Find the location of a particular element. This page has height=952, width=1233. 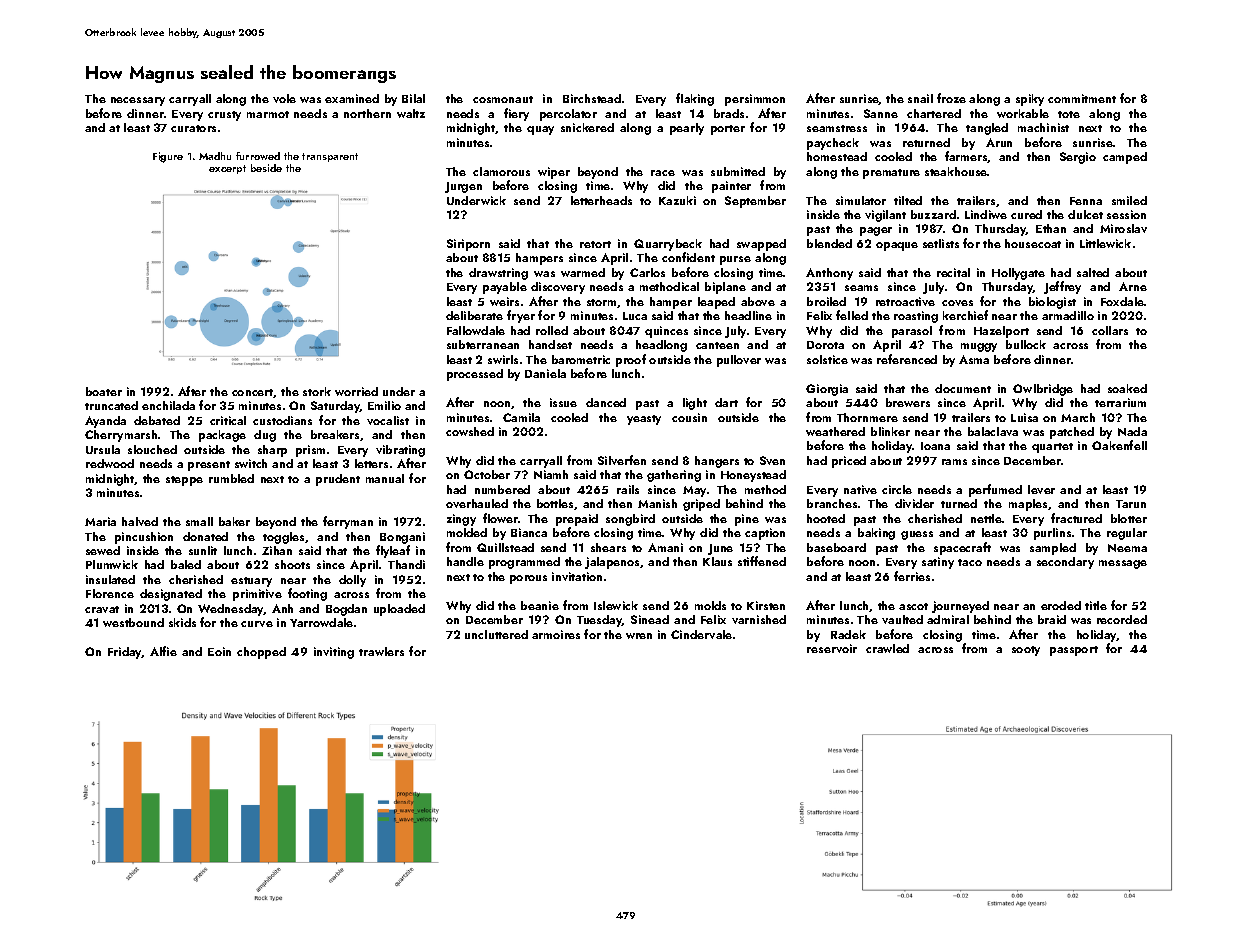

drawstring is located at coordinates (498, 274).
